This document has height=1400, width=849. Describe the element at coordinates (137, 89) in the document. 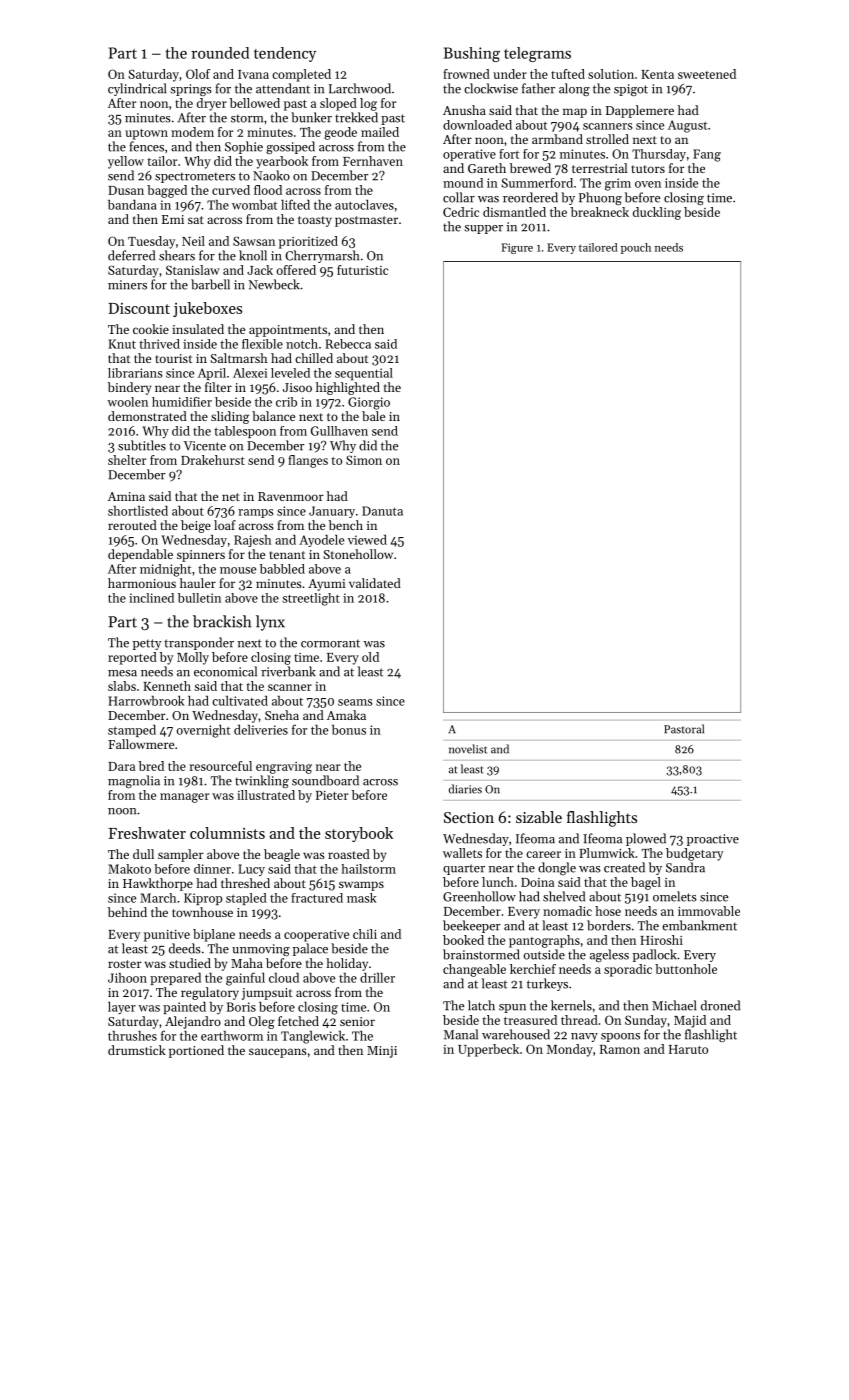

I see `cylindrical` at that location.
